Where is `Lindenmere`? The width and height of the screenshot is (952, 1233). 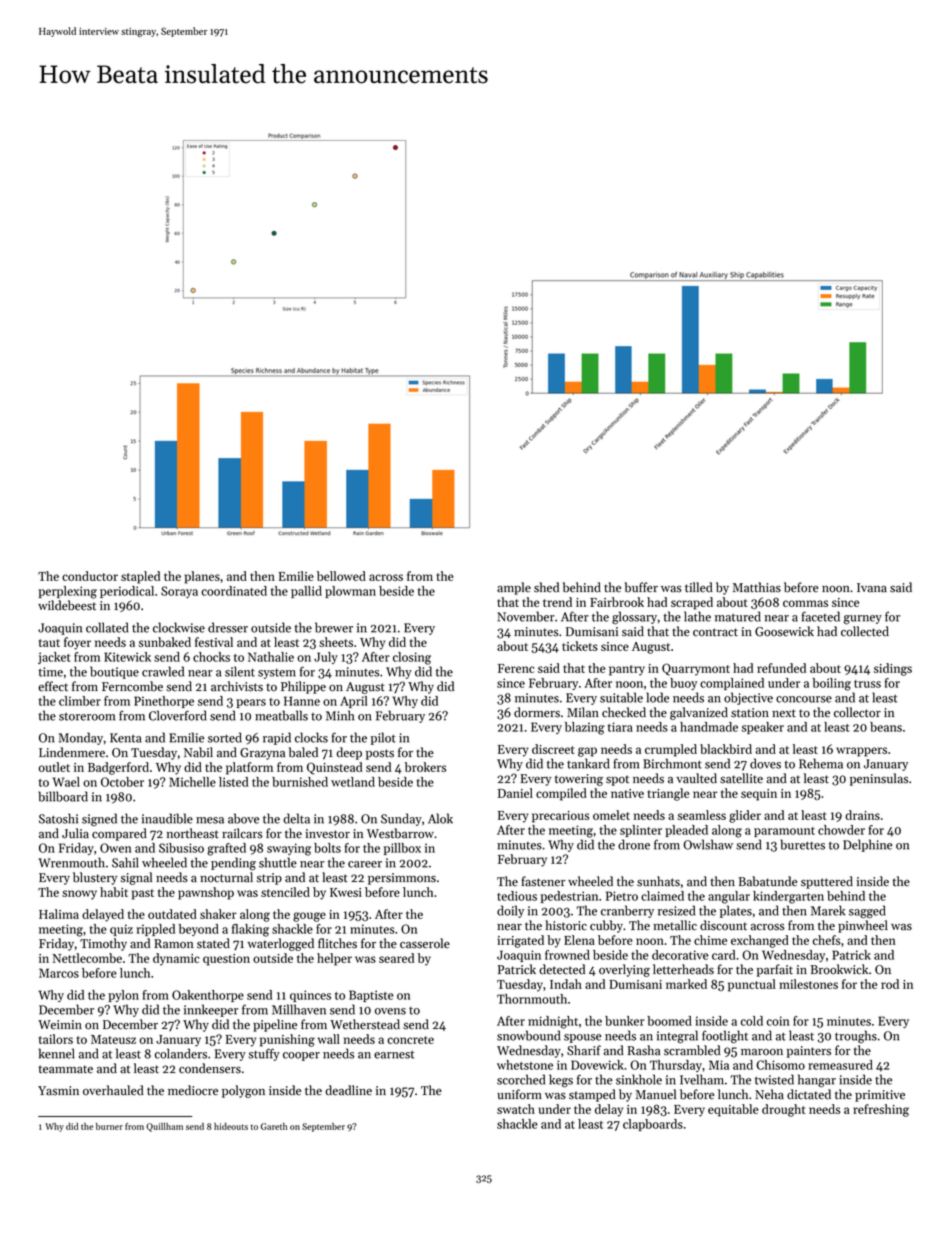
Lindenmere is located at coordinates (72, 752).
